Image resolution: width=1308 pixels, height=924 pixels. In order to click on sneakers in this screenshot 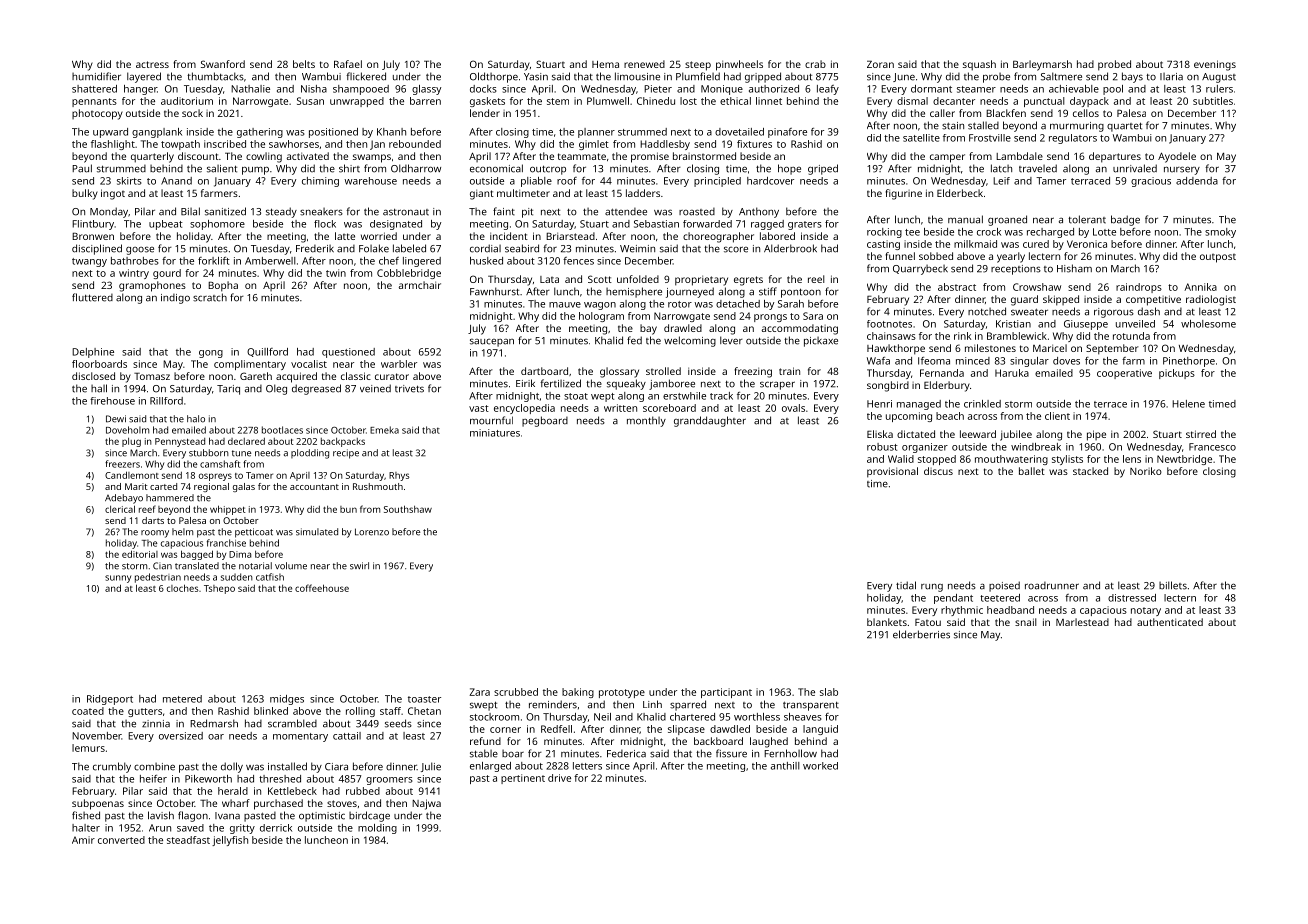, I will do `click(321, 212)`.
